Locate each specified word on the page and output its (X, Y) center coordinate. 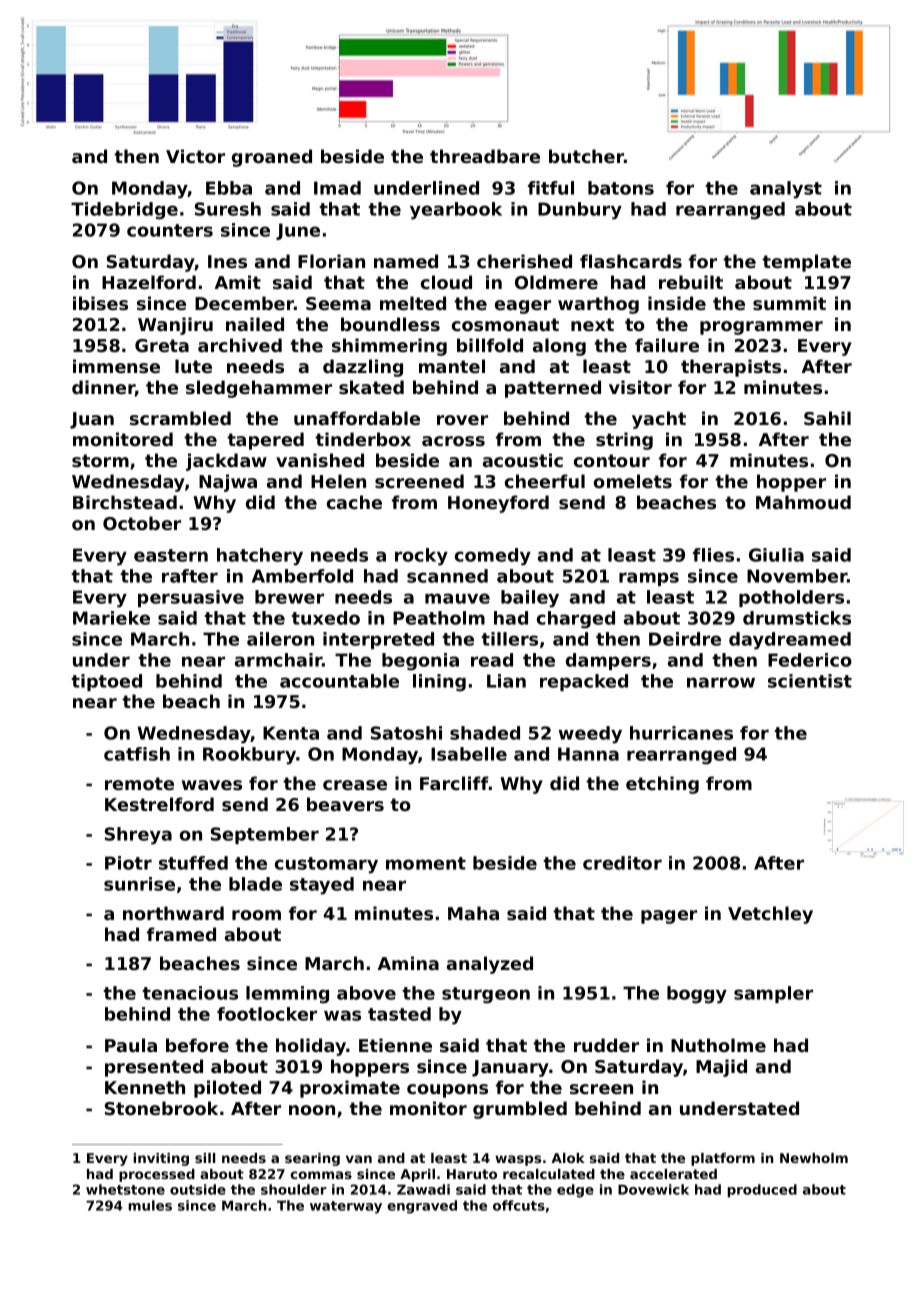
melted (413, 303)
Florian (331, 261)
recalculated (549, 1174)
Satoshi (406, 733)
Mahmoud (803, 502)
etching (662, 785)
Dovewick (653, 1189)
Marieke (111, 618)
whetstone (125, 1189)
